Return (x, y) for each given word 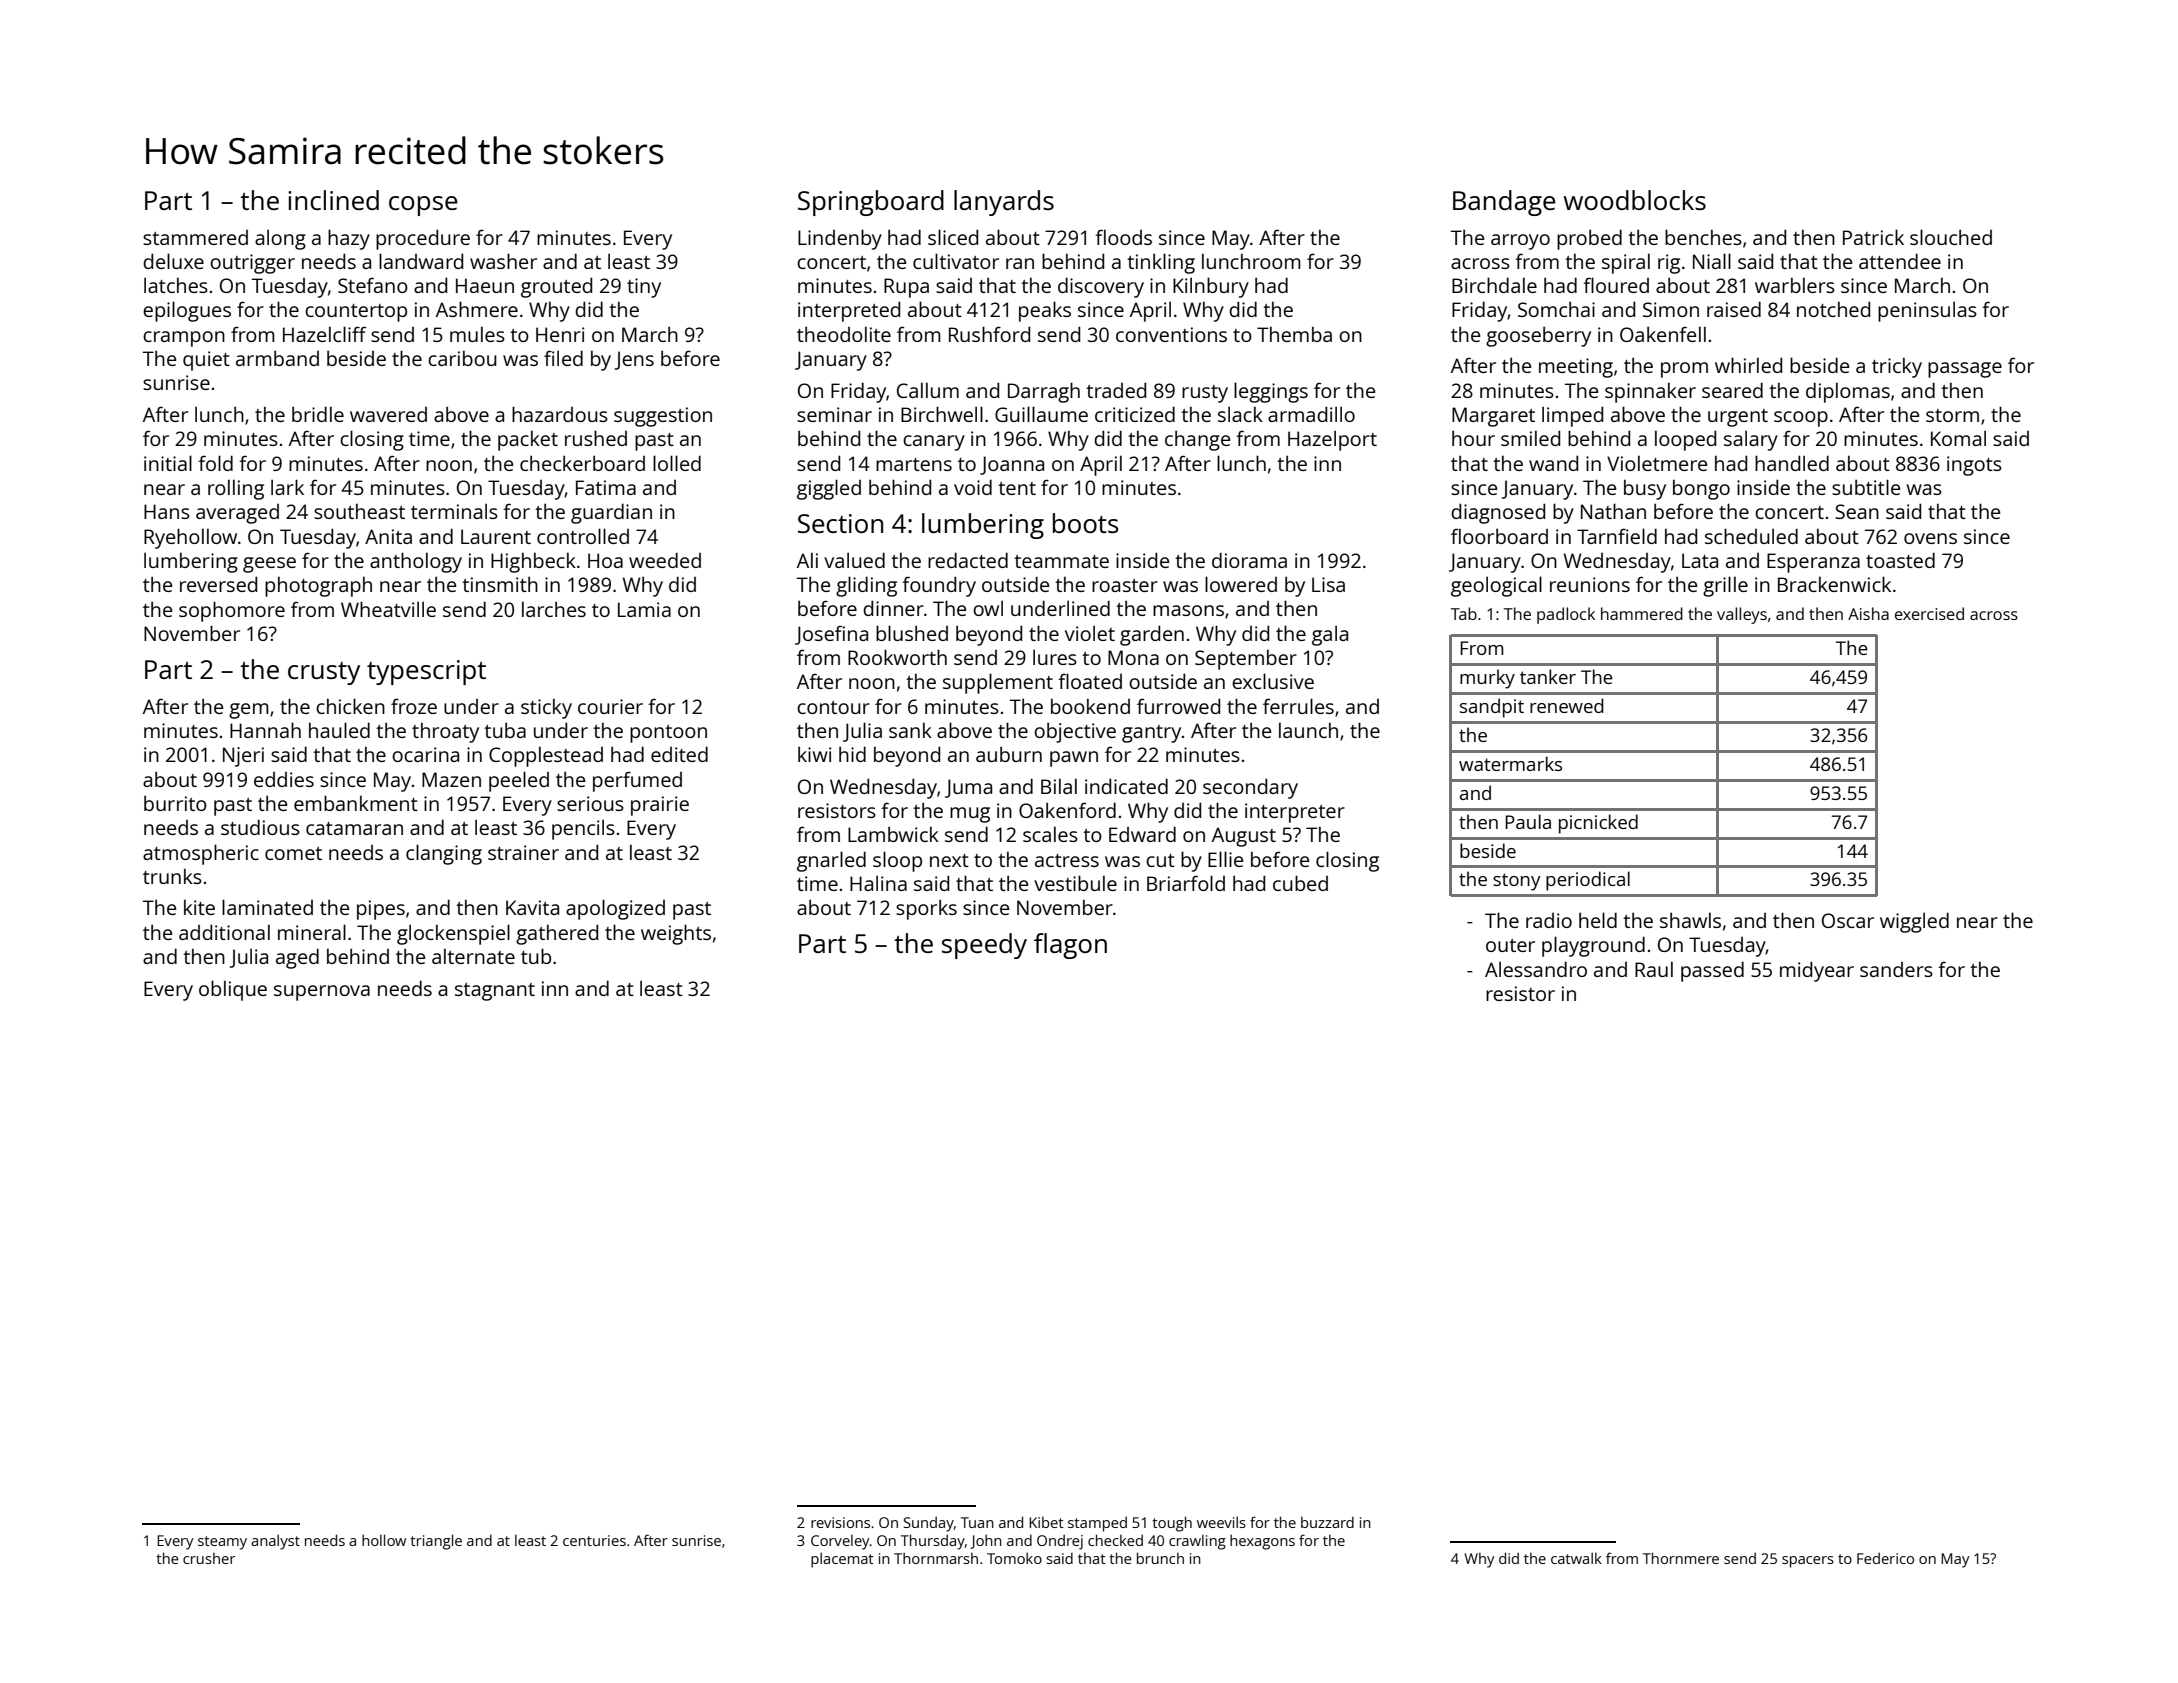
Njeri (243, 757)
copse (423, 206)
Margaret (1493, 417)
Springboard (871, 203)
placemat (842, 1560)
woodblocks (1634, 200)
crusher (209, 1558)
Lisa (1328, 584)
